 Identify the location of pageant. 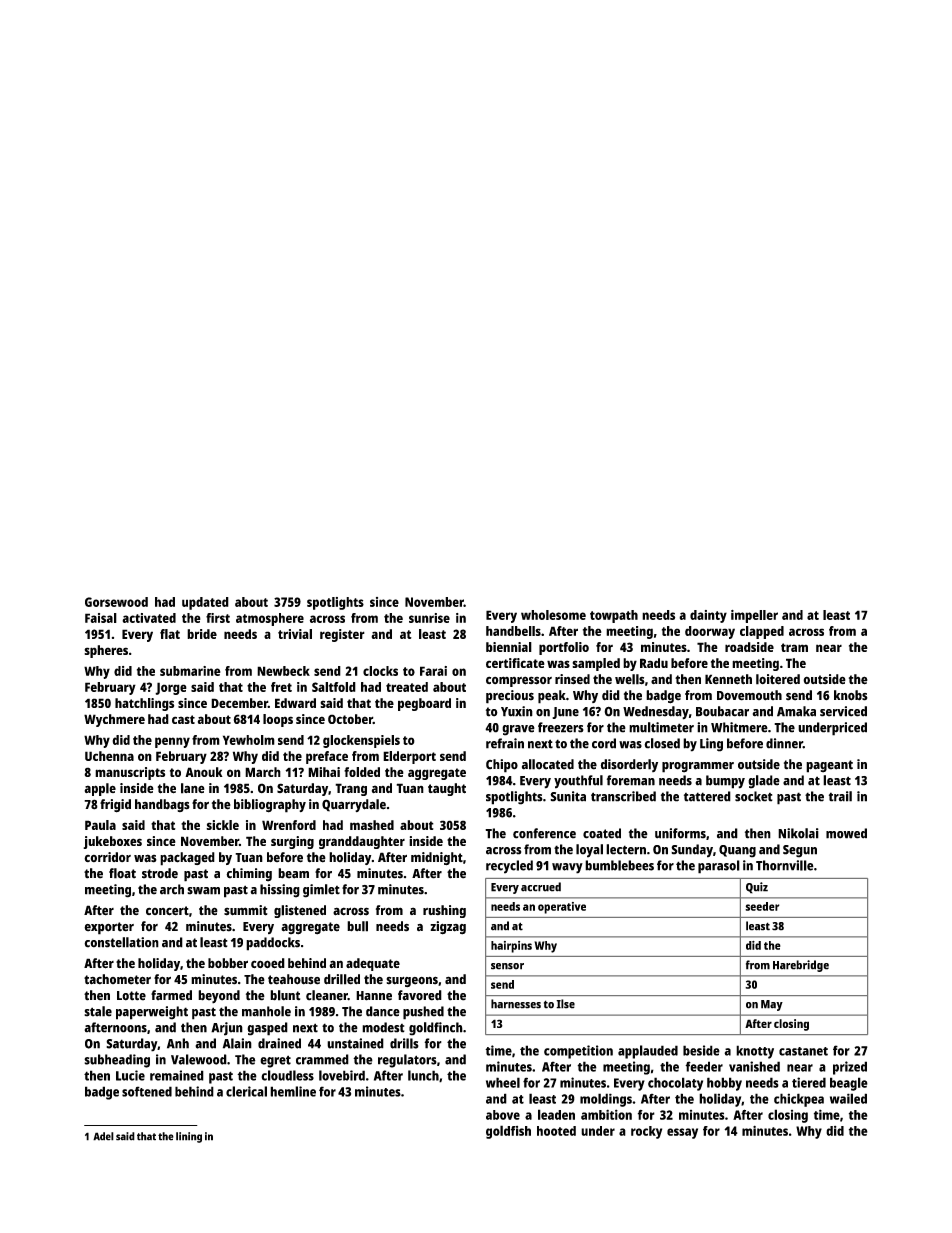
(829, 766).
